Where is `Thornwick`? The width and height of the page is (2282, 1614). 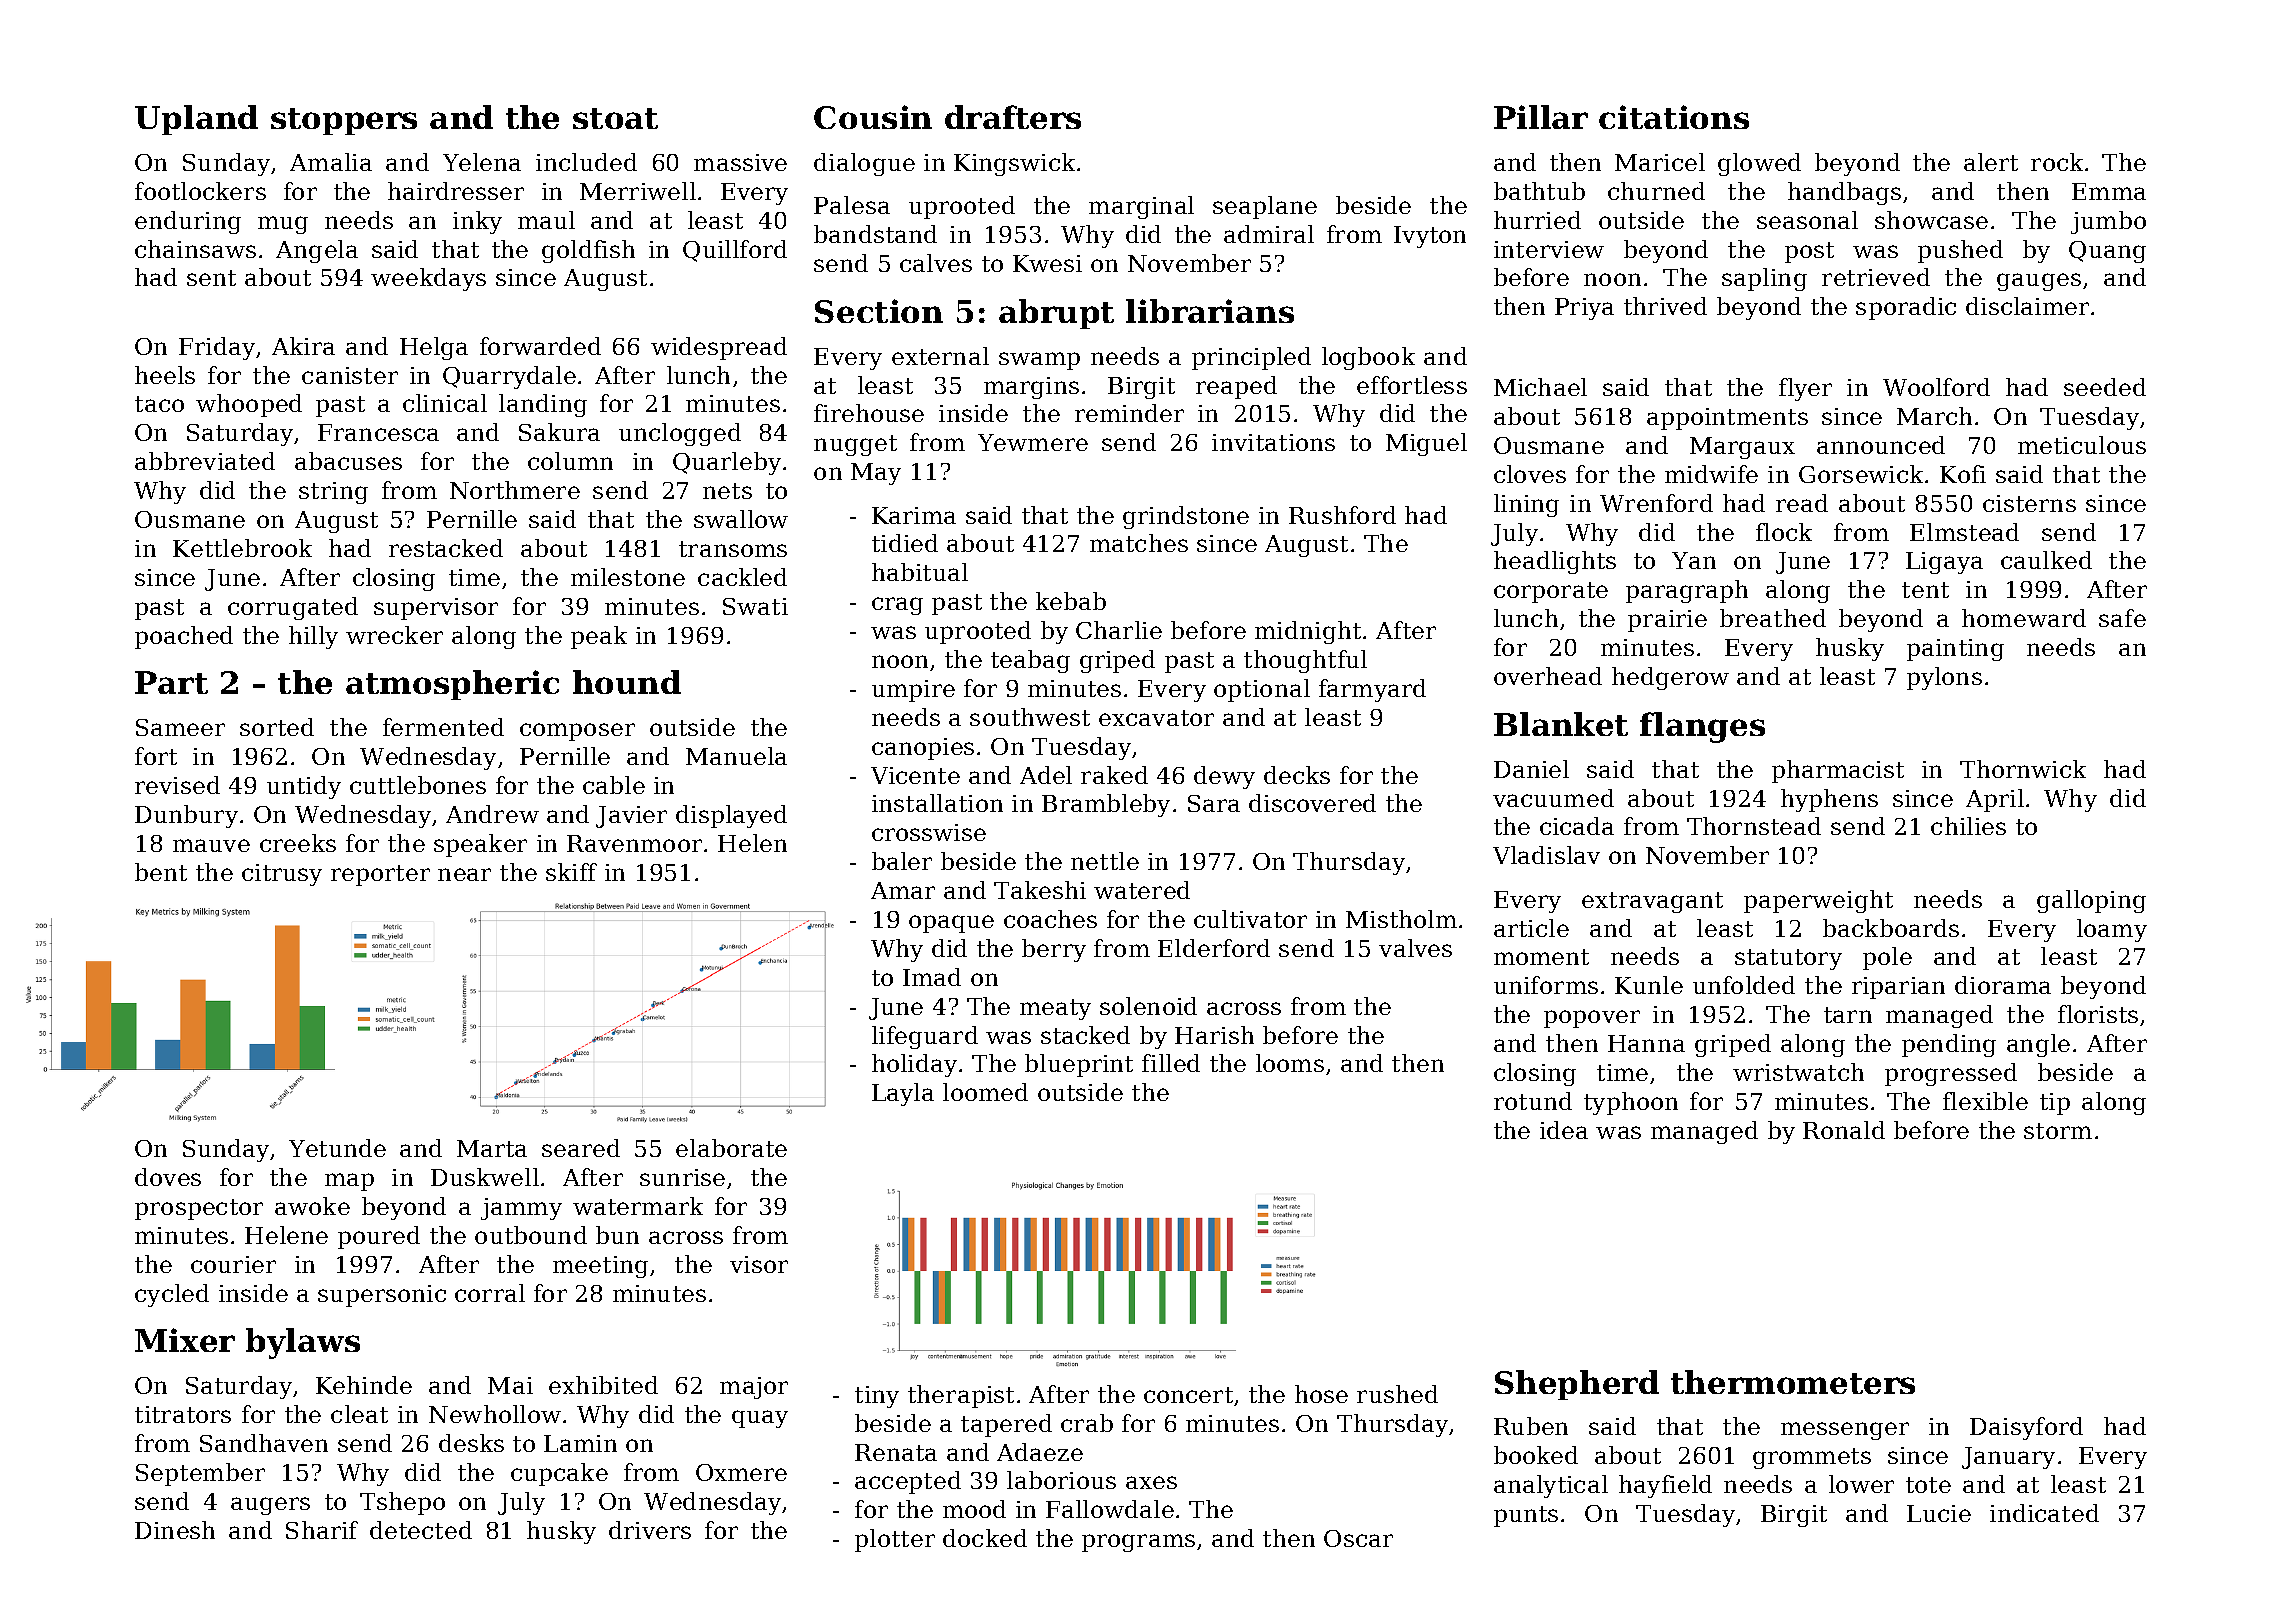
Thornwick is located at coordinates (2023, 769).
